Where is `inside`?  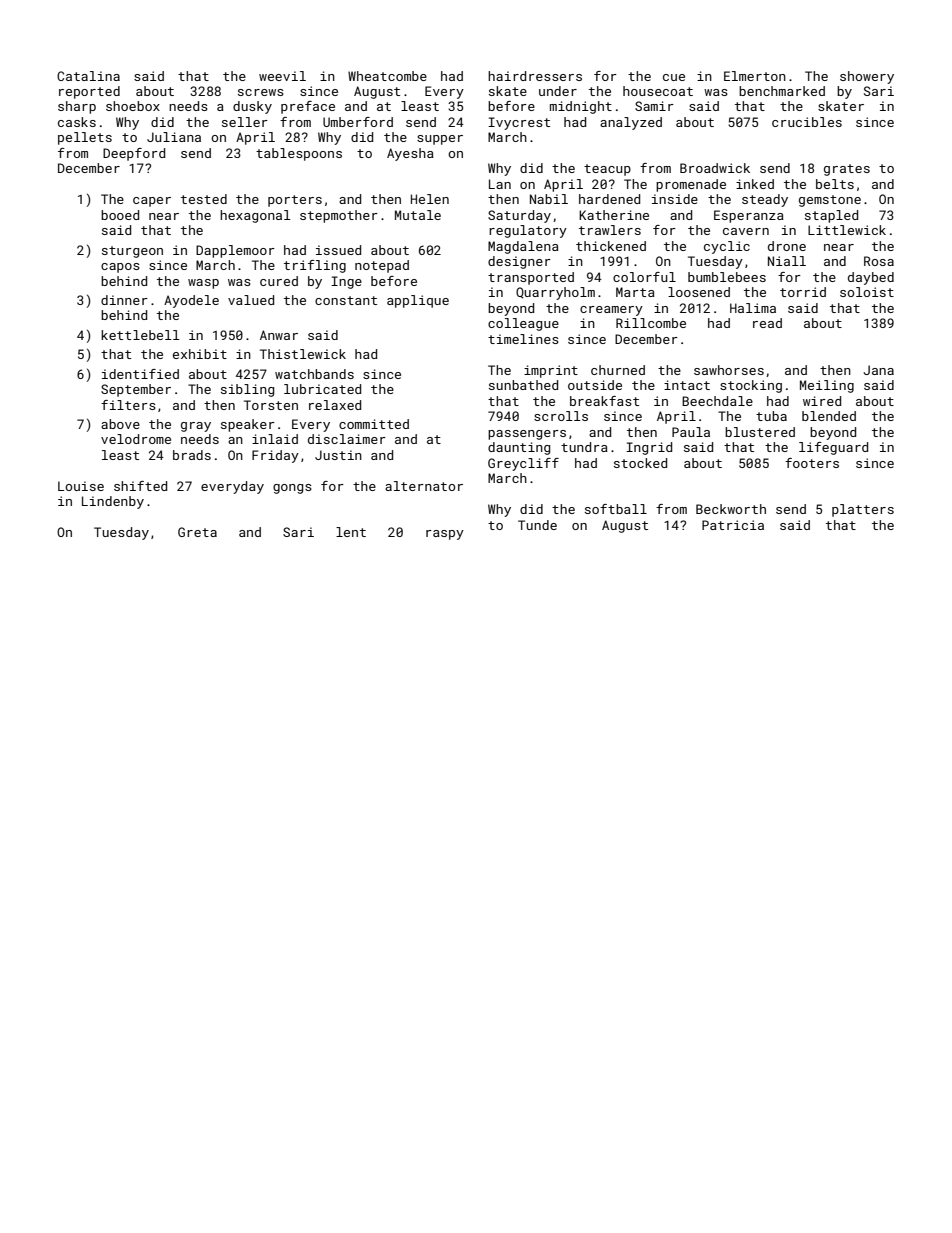
inside is located at coordinates (675, 199).
